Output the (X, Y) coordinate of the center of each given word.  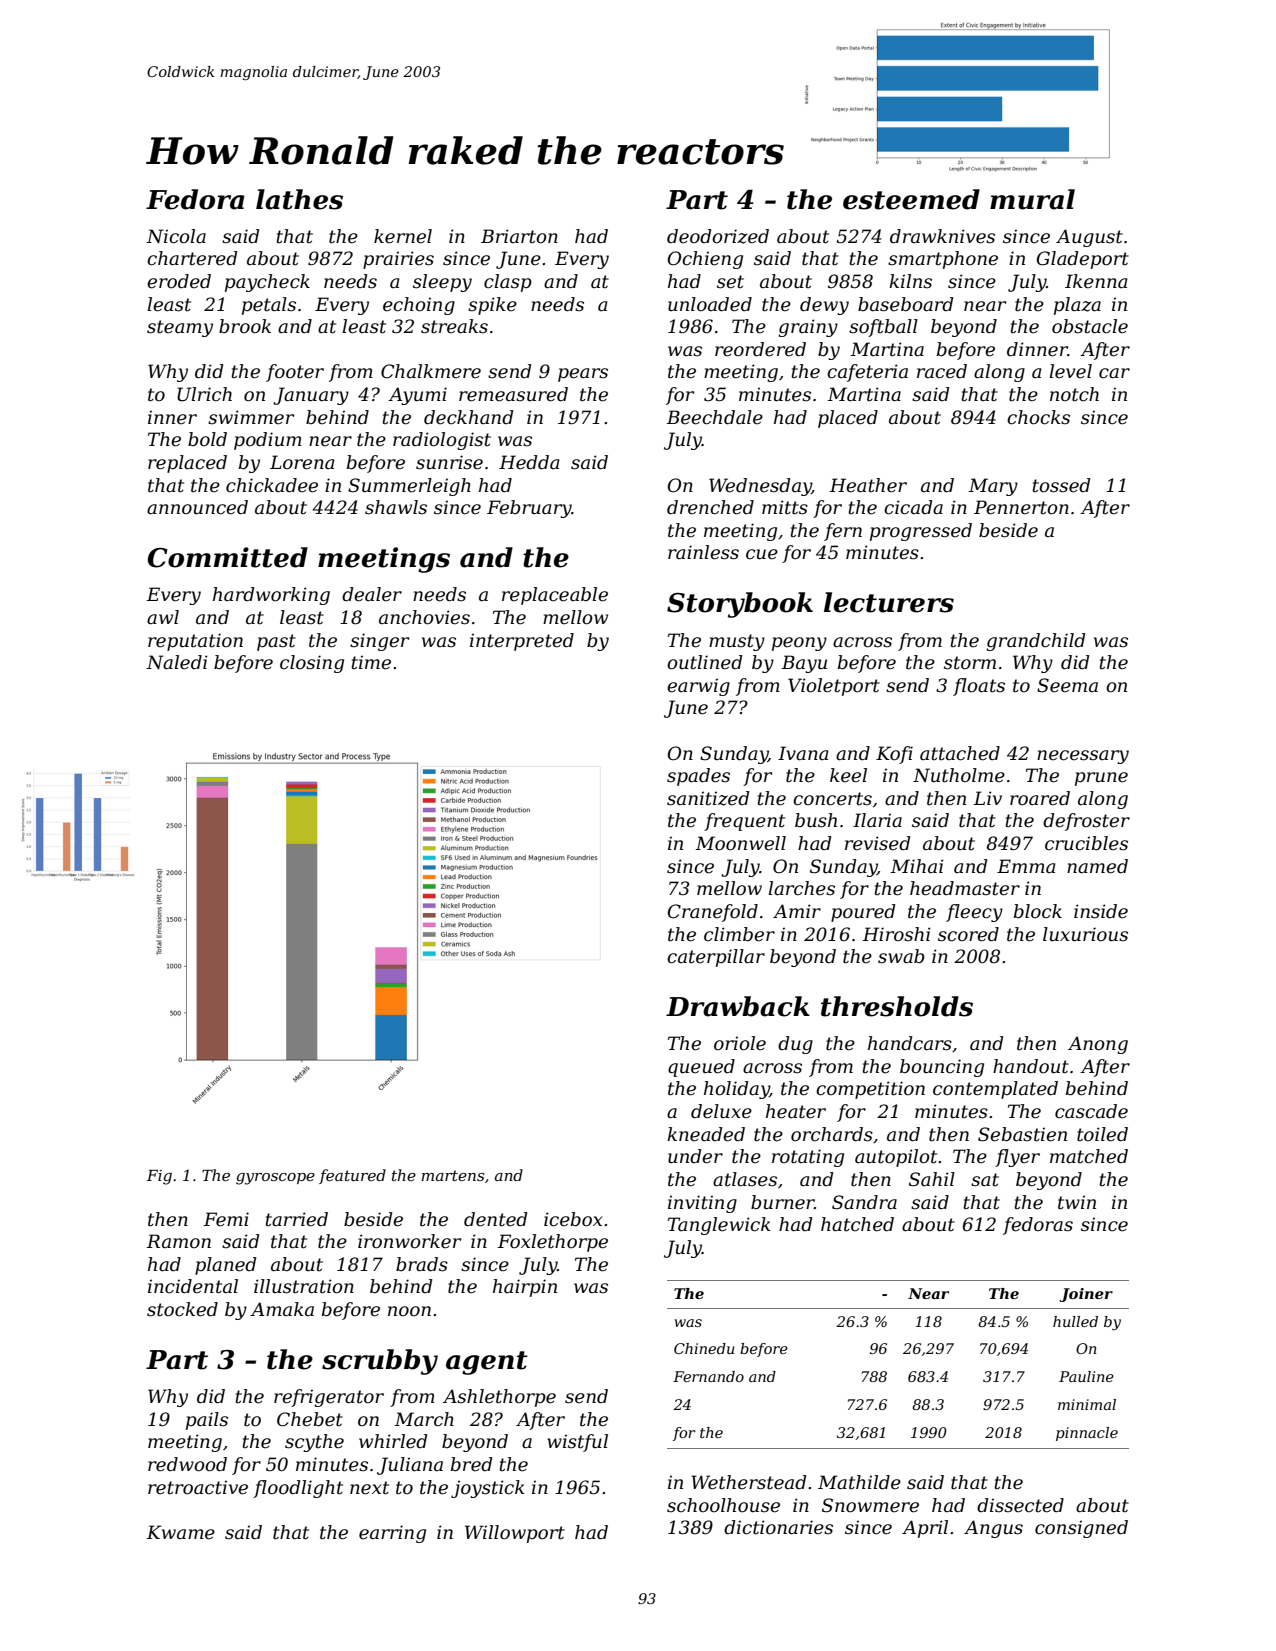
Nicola (176, 236)
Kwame (180, 1532)
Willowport (515, 1534)
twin (1077, 1202)
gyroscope (275, 1179)
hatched (857, 1224)
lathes (299, 199)
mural (1032, 199)
